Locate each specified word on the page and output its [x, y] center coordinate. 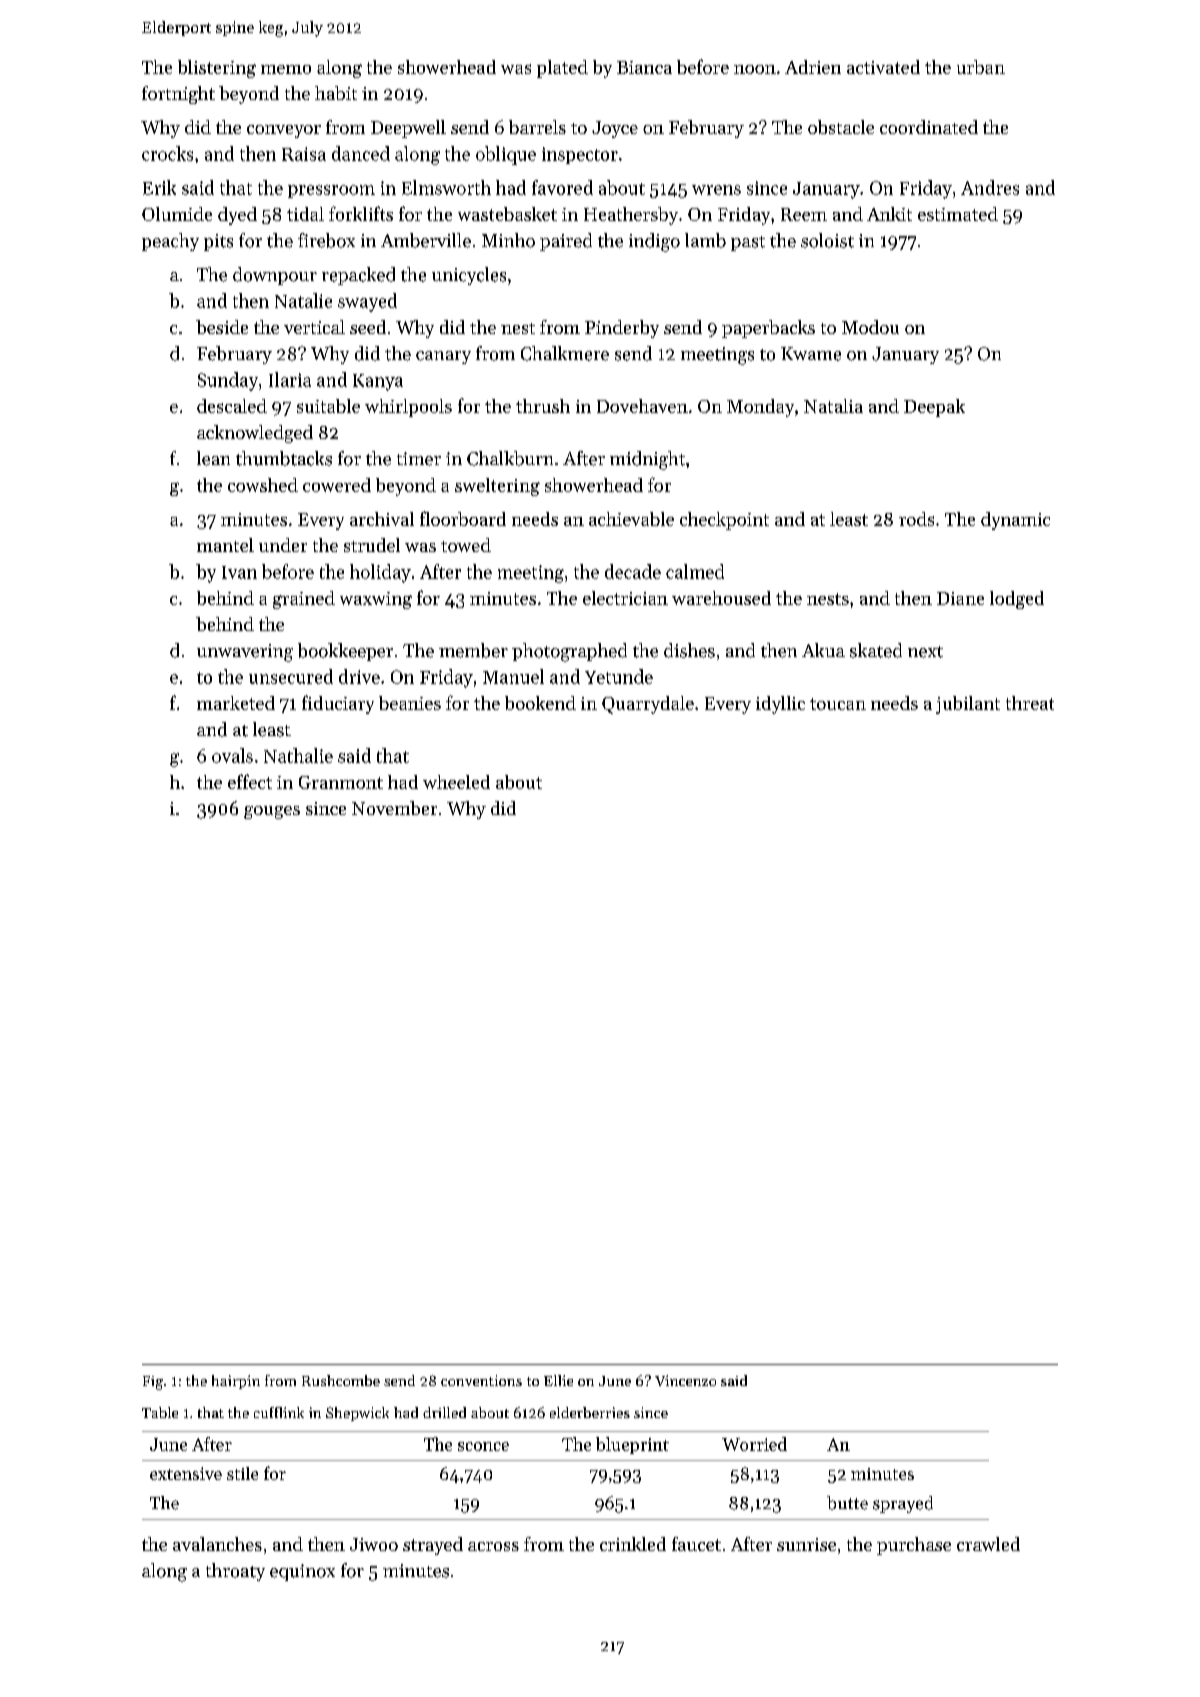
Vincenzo [685, 1380]
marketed [236, 703]
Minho [508, 240]
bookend [540, 703]
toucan [838, 704]
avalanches [217, 1544]
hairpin [236, 1382]
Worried [754, 1444]
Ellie [558, 1380]
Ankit [889, 214]
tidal [305, 214]
